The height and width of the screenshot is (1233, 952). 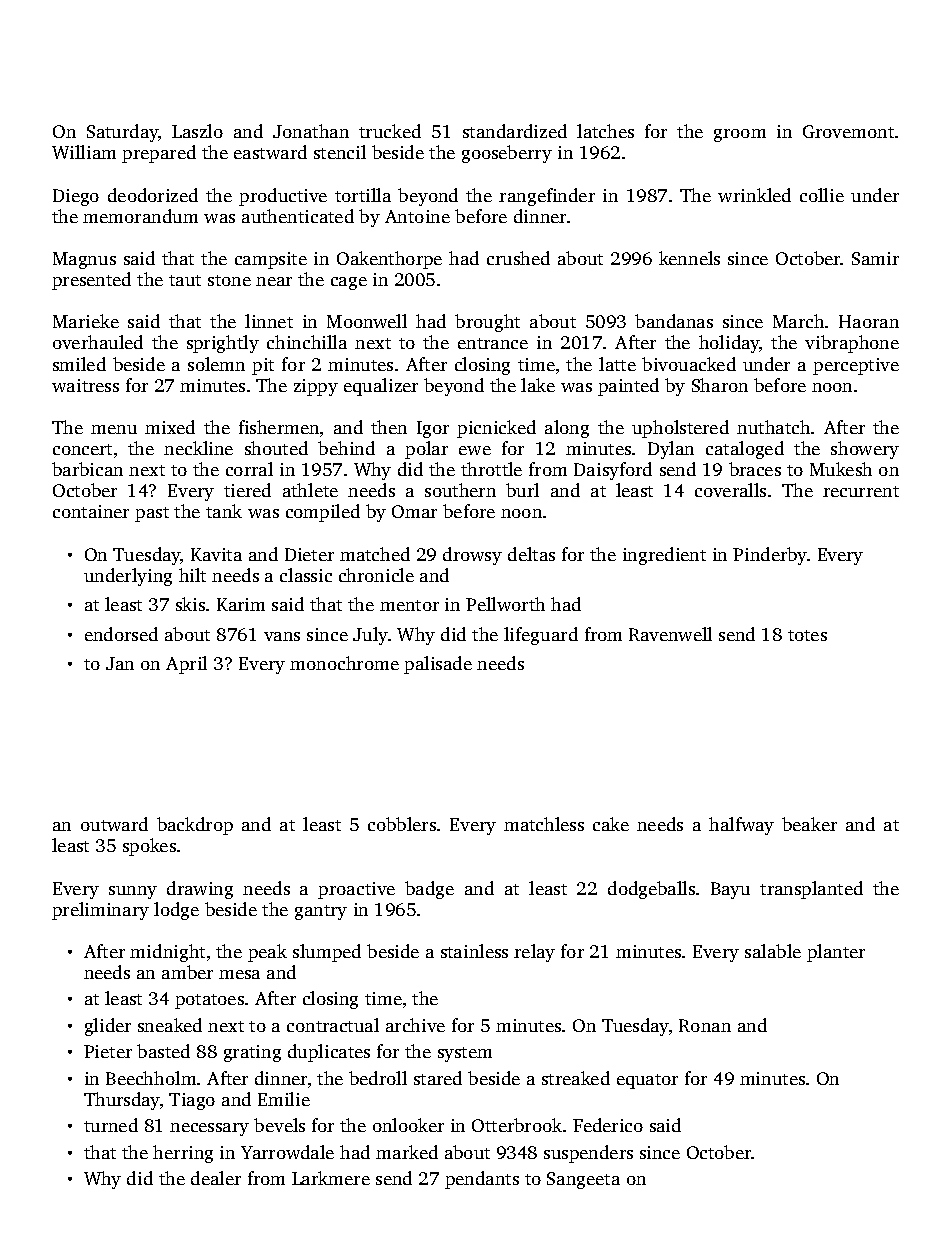 What do you see at coordinates (100, 911) in the screenshot?
I see `preliminary` at bounding box center [100, 911].
